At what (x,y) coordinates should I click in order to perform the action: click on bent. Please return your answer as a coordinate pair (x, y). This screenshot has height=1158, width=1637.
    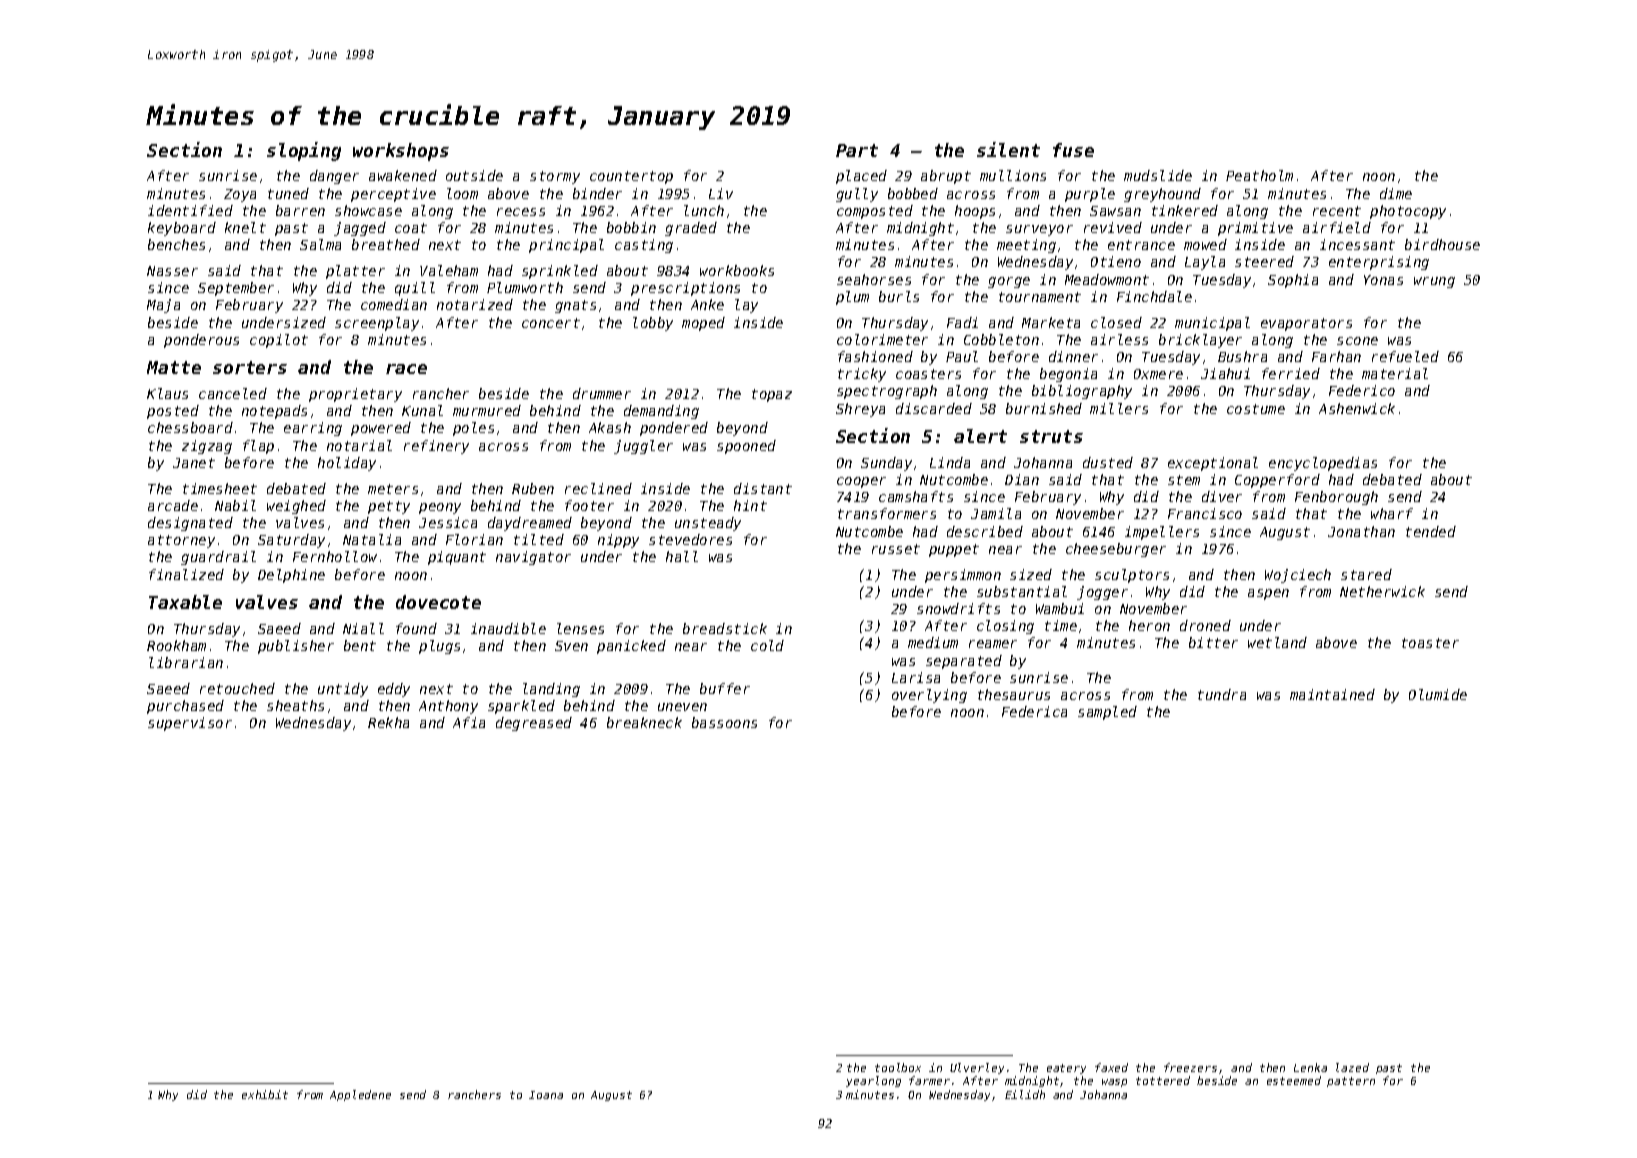
    Looking at the image, I should click on (360, 645).
